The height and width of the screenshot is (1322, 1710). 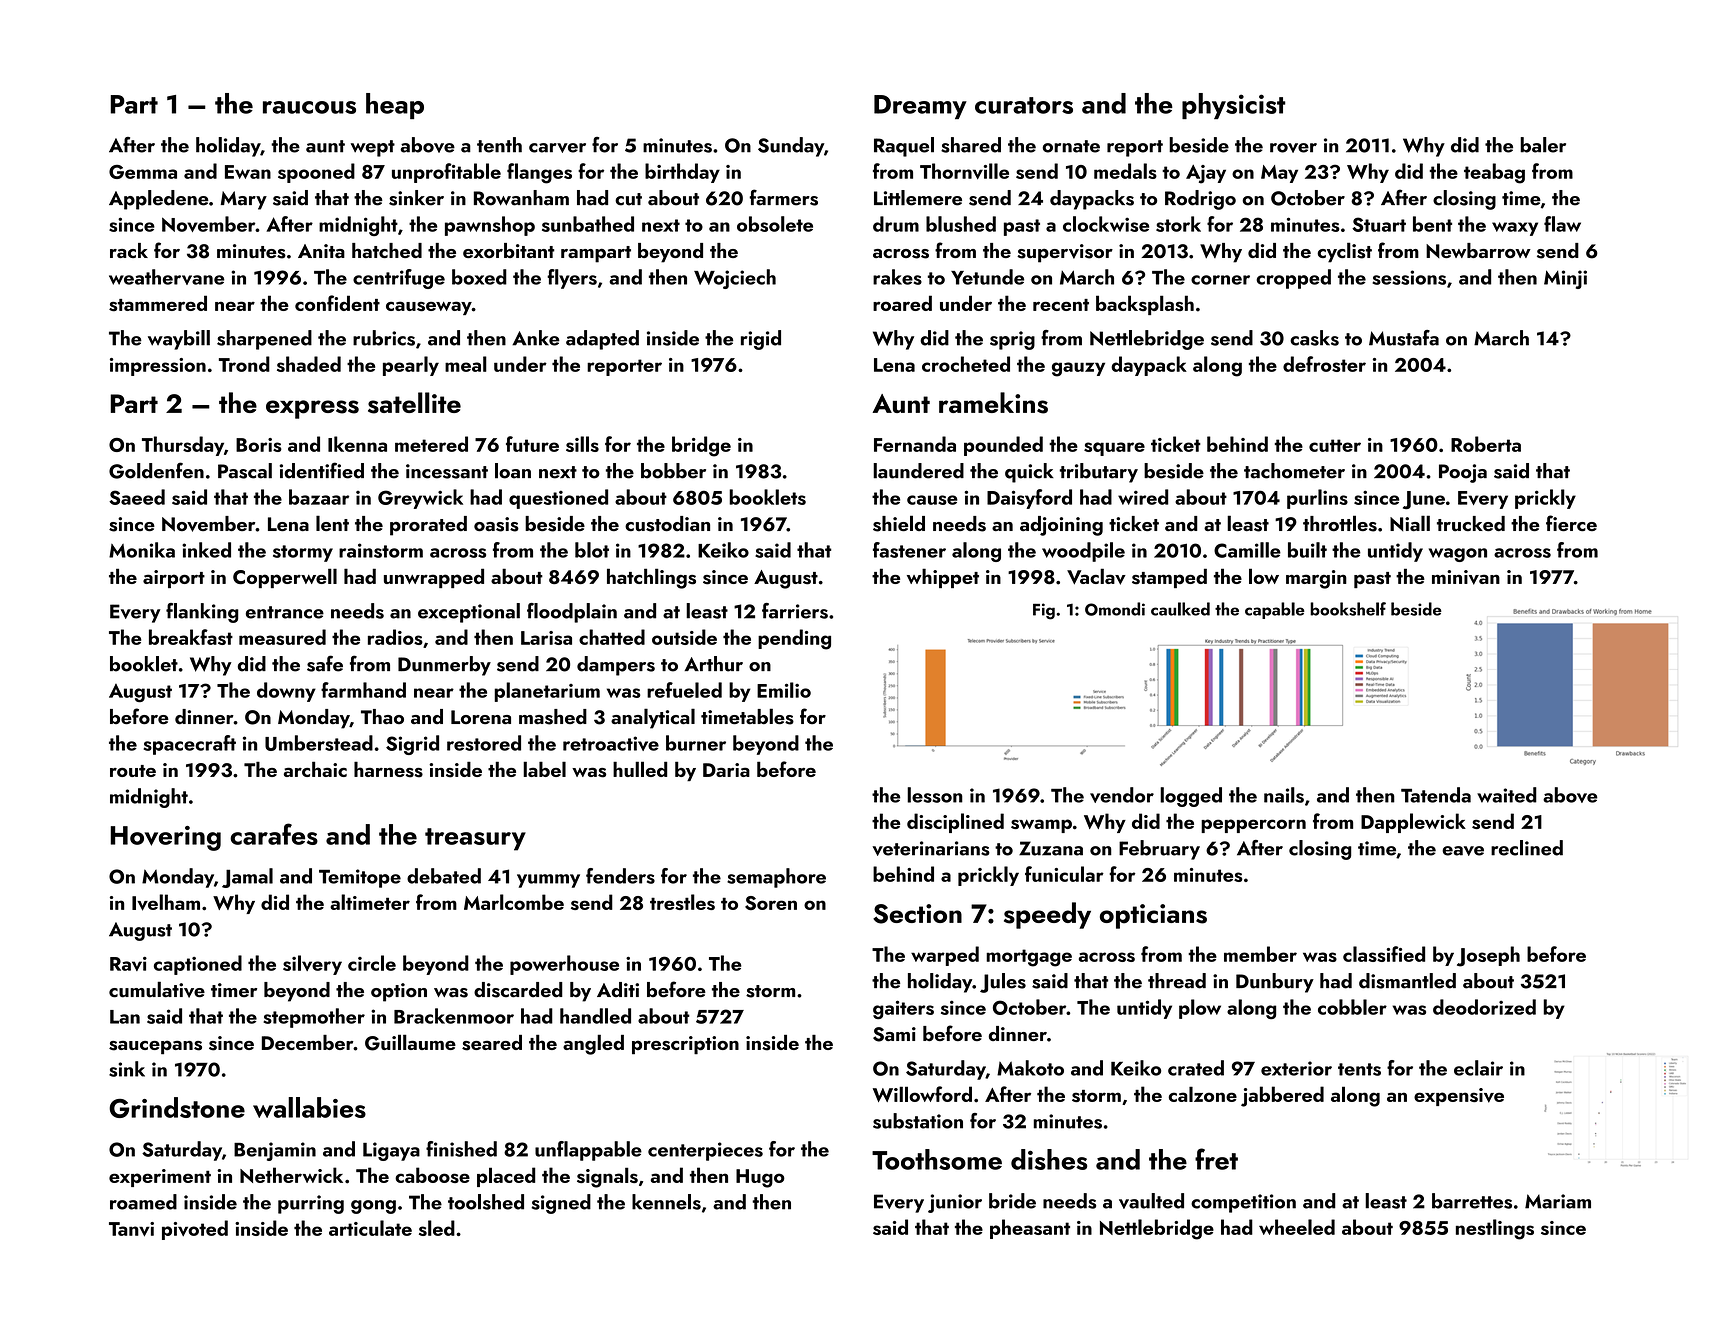 I want to click on pending, so click(x=794, y=639).
